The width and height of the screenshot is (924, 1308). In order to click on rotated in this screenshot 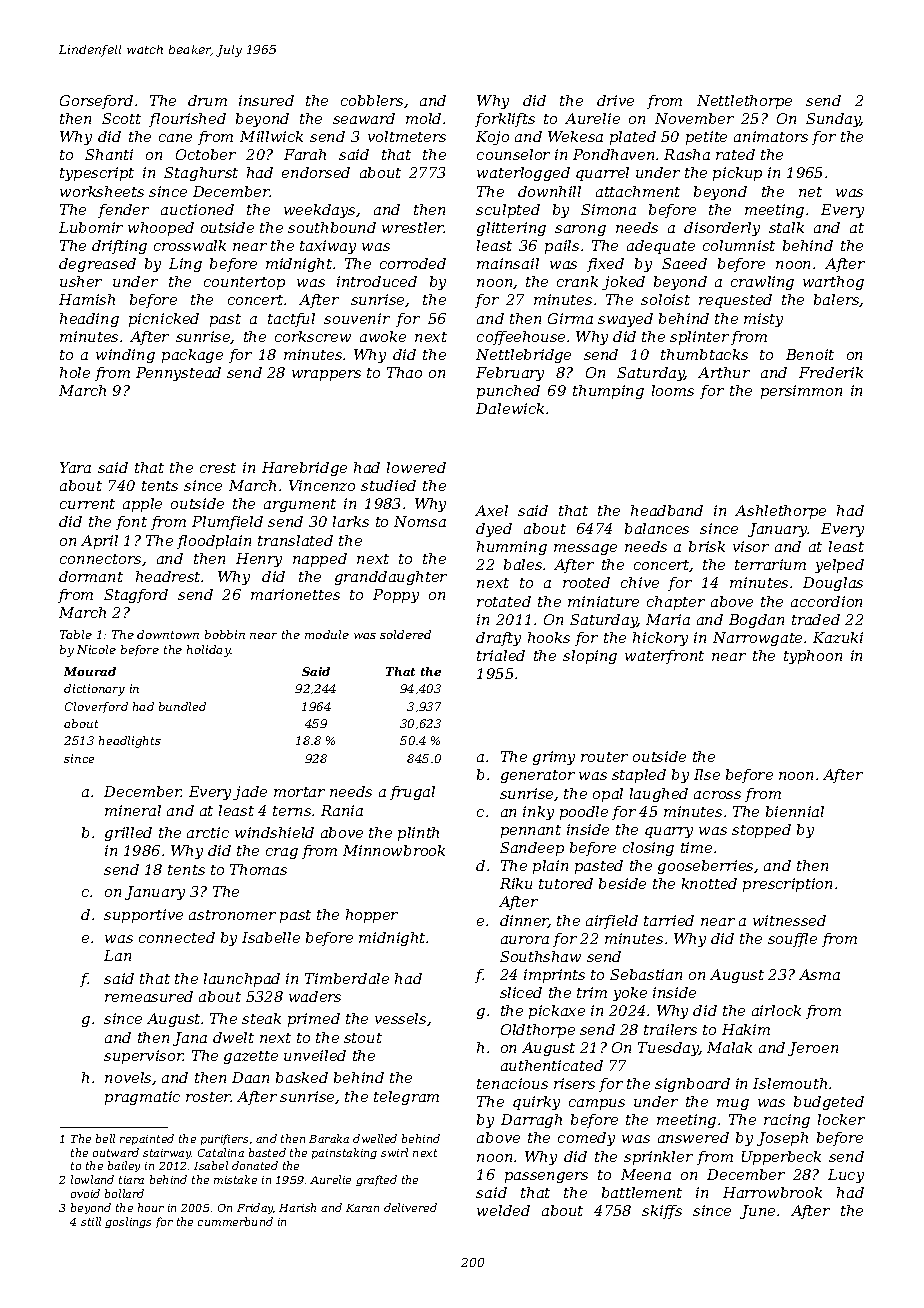, I will do `click(504, 601)`.
